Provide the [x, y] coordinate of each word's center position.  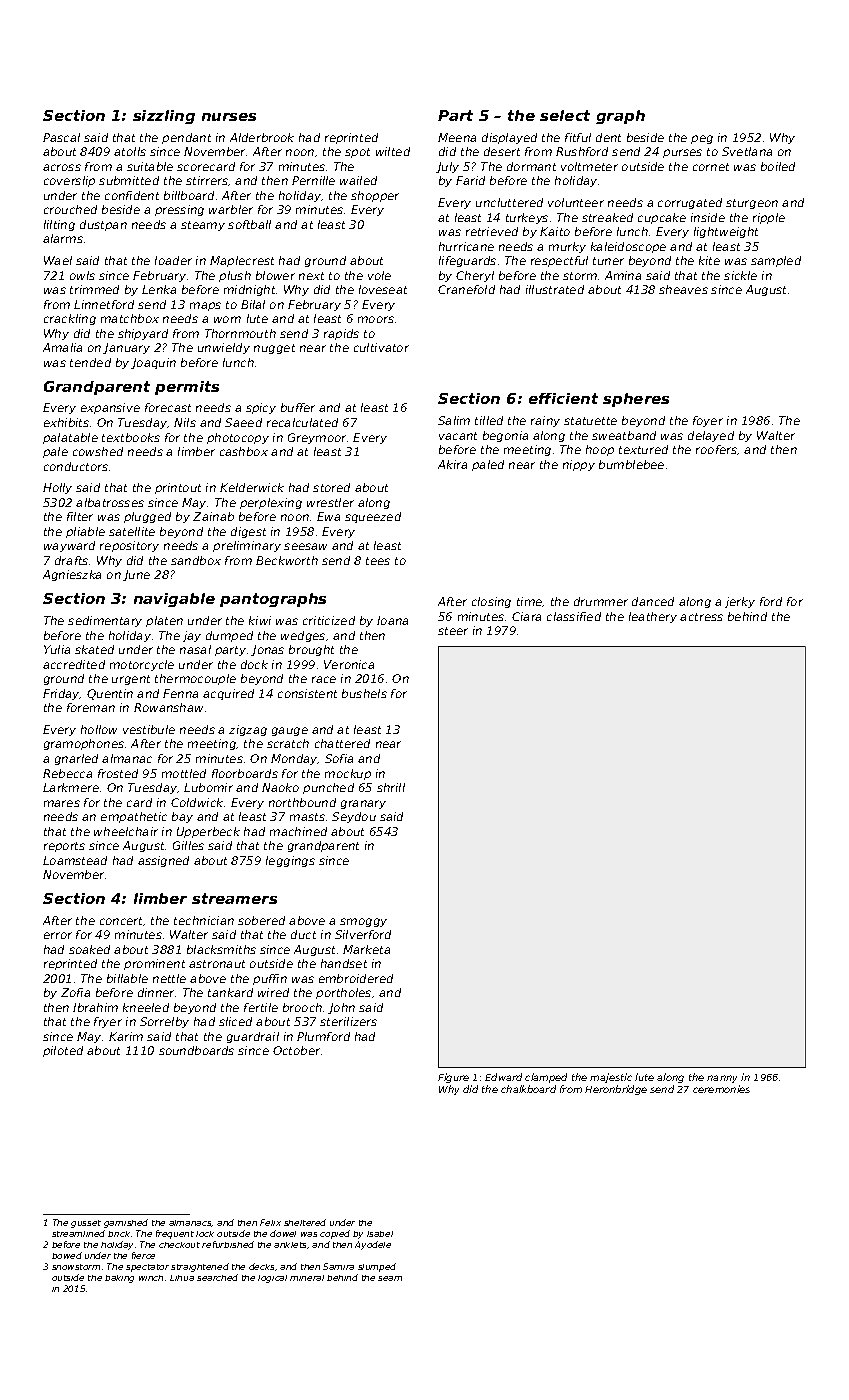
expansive [110, 408]
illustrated [555, 289]
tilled [489, 420]
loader [173, 260]
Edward [503, 1077]
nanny [722, 1079]
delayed [711, 436]
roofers [716, 449]
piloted [63, 1051]
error [58, 935]
